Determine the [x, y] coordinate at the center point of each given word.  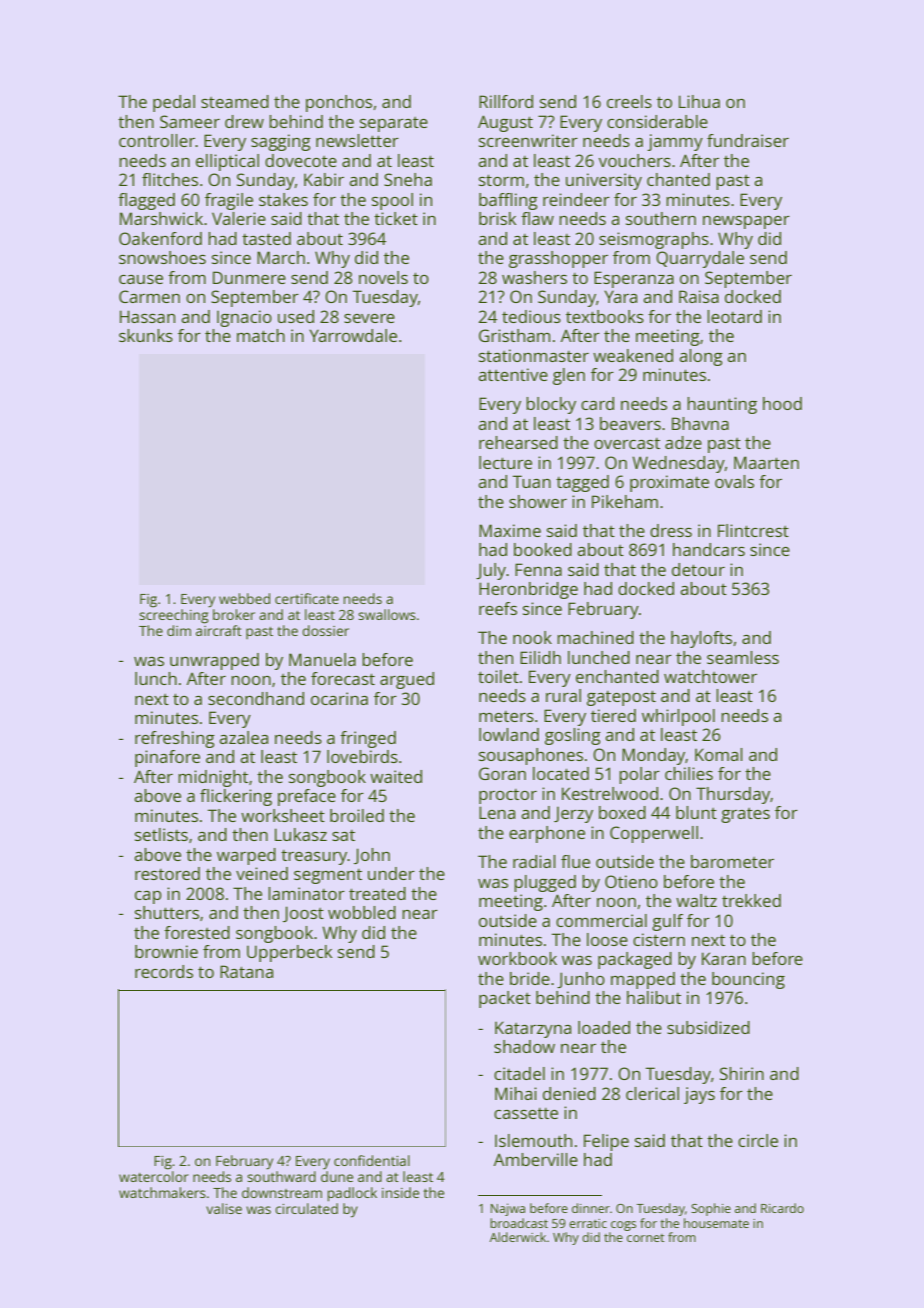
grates [745, 815]
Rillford [506, 101]
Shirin [742, 1073]
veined [262, 873]
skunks [146, 335]
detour [698, 569]
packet [505, 999]
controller [157, 140]
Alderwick [518, 1237]
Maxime [510, 530]
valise [224, 1208]
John [372, 856]
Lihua [699, 101]
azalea [243, 737]
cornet [645, 1238]
